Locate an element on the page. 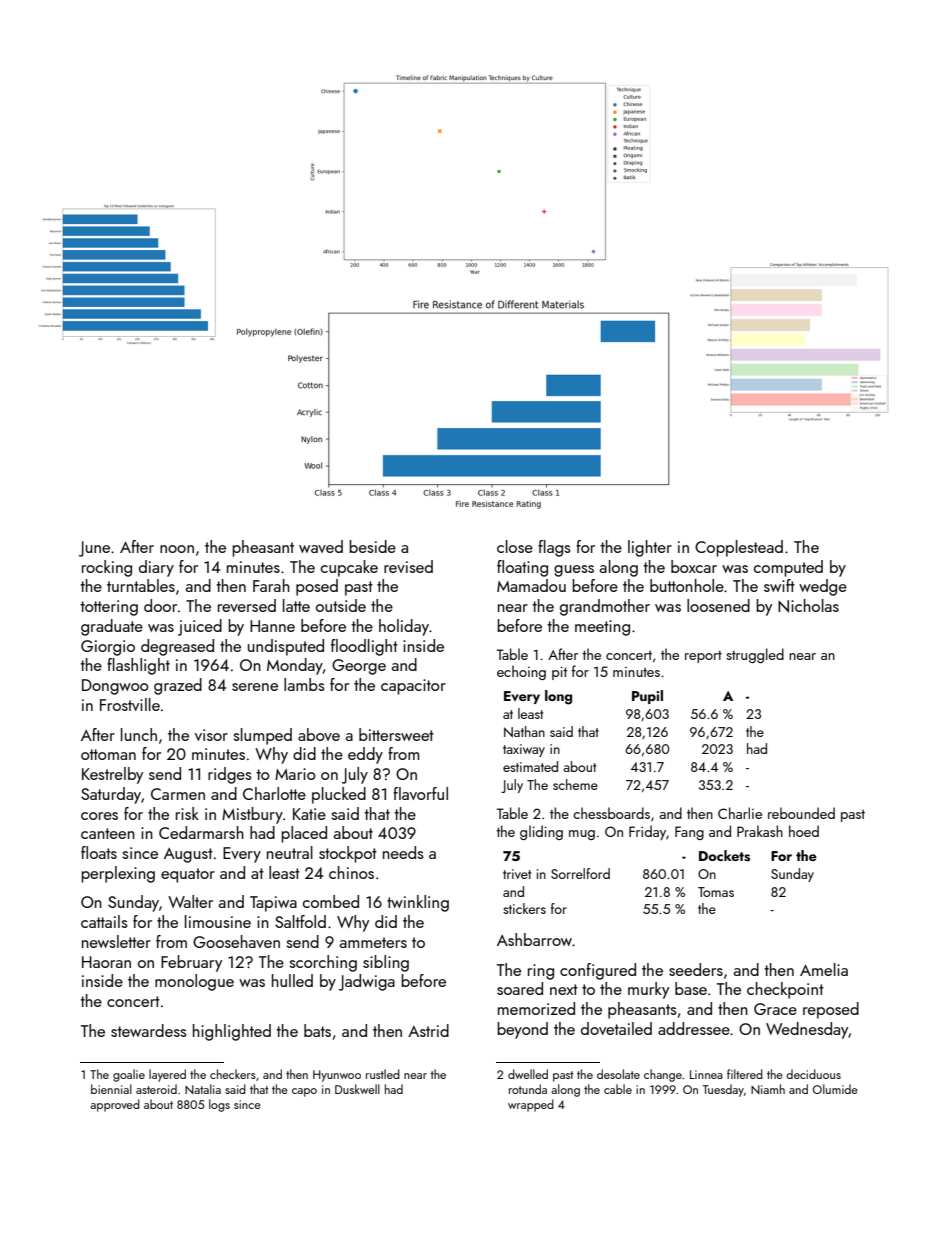  mug is located at coordinates (582, 835).
